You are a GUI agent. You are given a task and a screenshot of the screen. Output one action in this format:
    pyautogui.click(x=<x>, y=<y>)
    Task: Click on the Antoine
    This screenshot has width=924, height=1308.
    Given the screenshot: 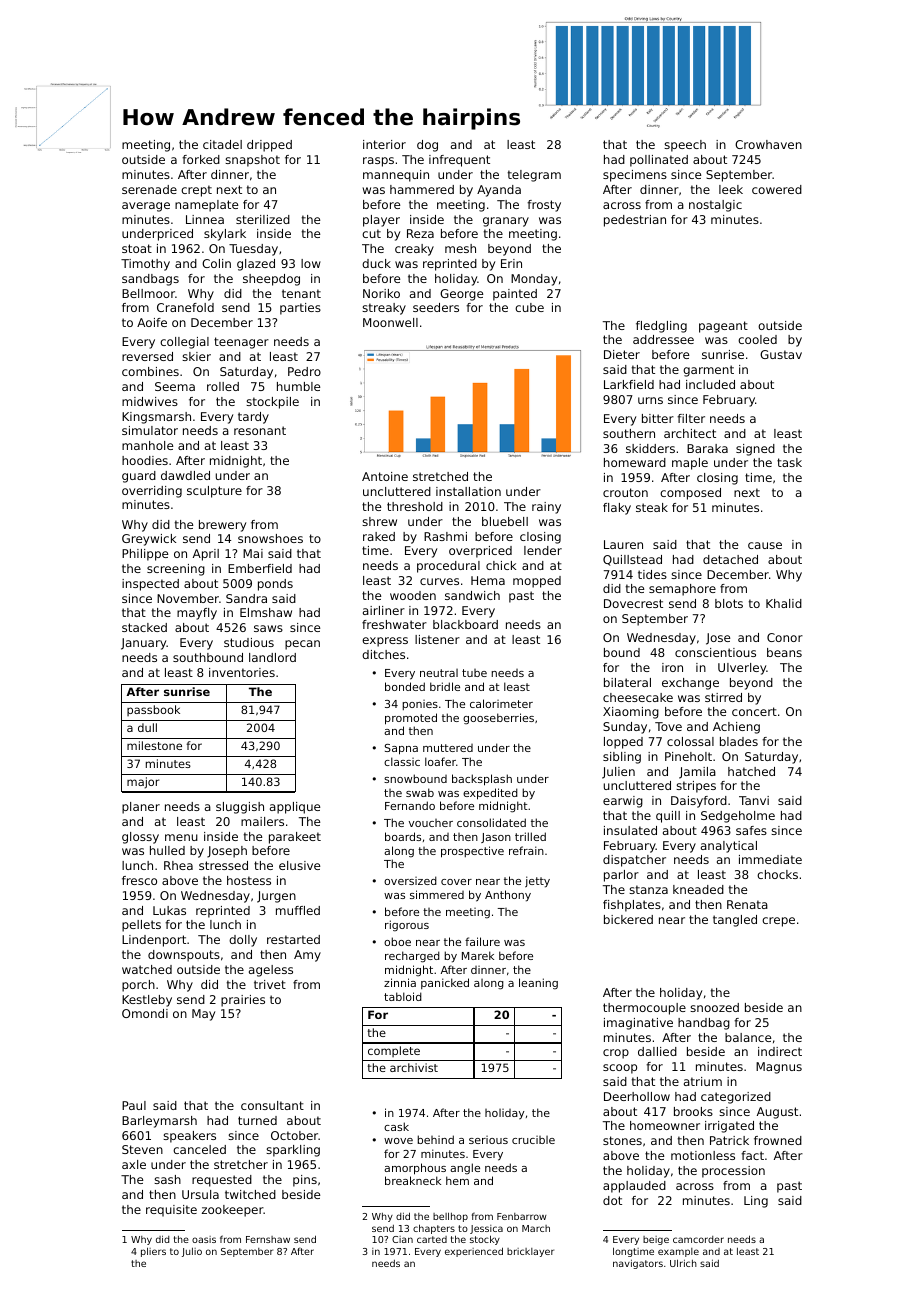 What is the action you would take?
    pyautogui.click(x=385, y=476)
